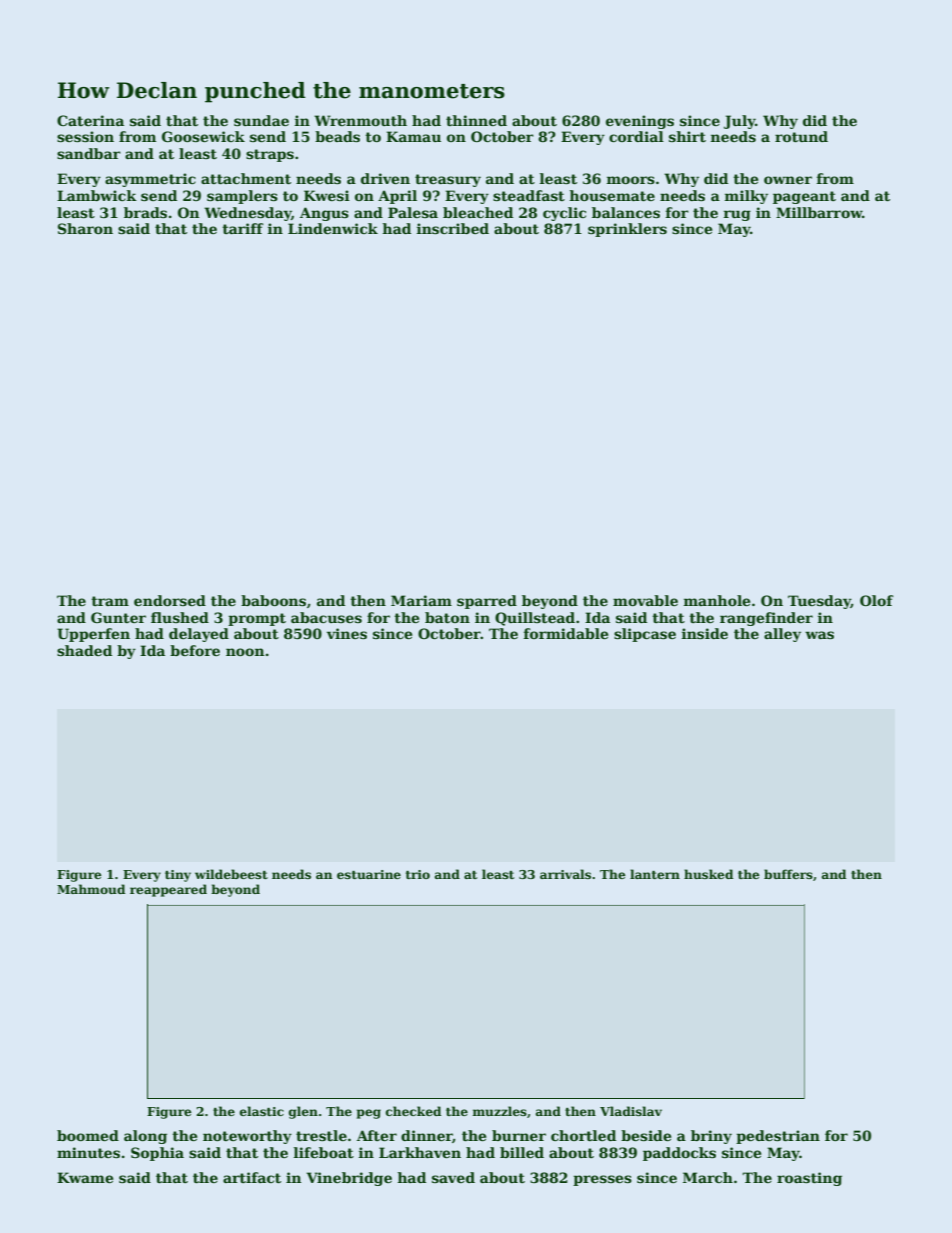 The image size is (952, 1233). Describe the element at coordinates (231, 874) in the image. I see `wildebeest` at that location.
